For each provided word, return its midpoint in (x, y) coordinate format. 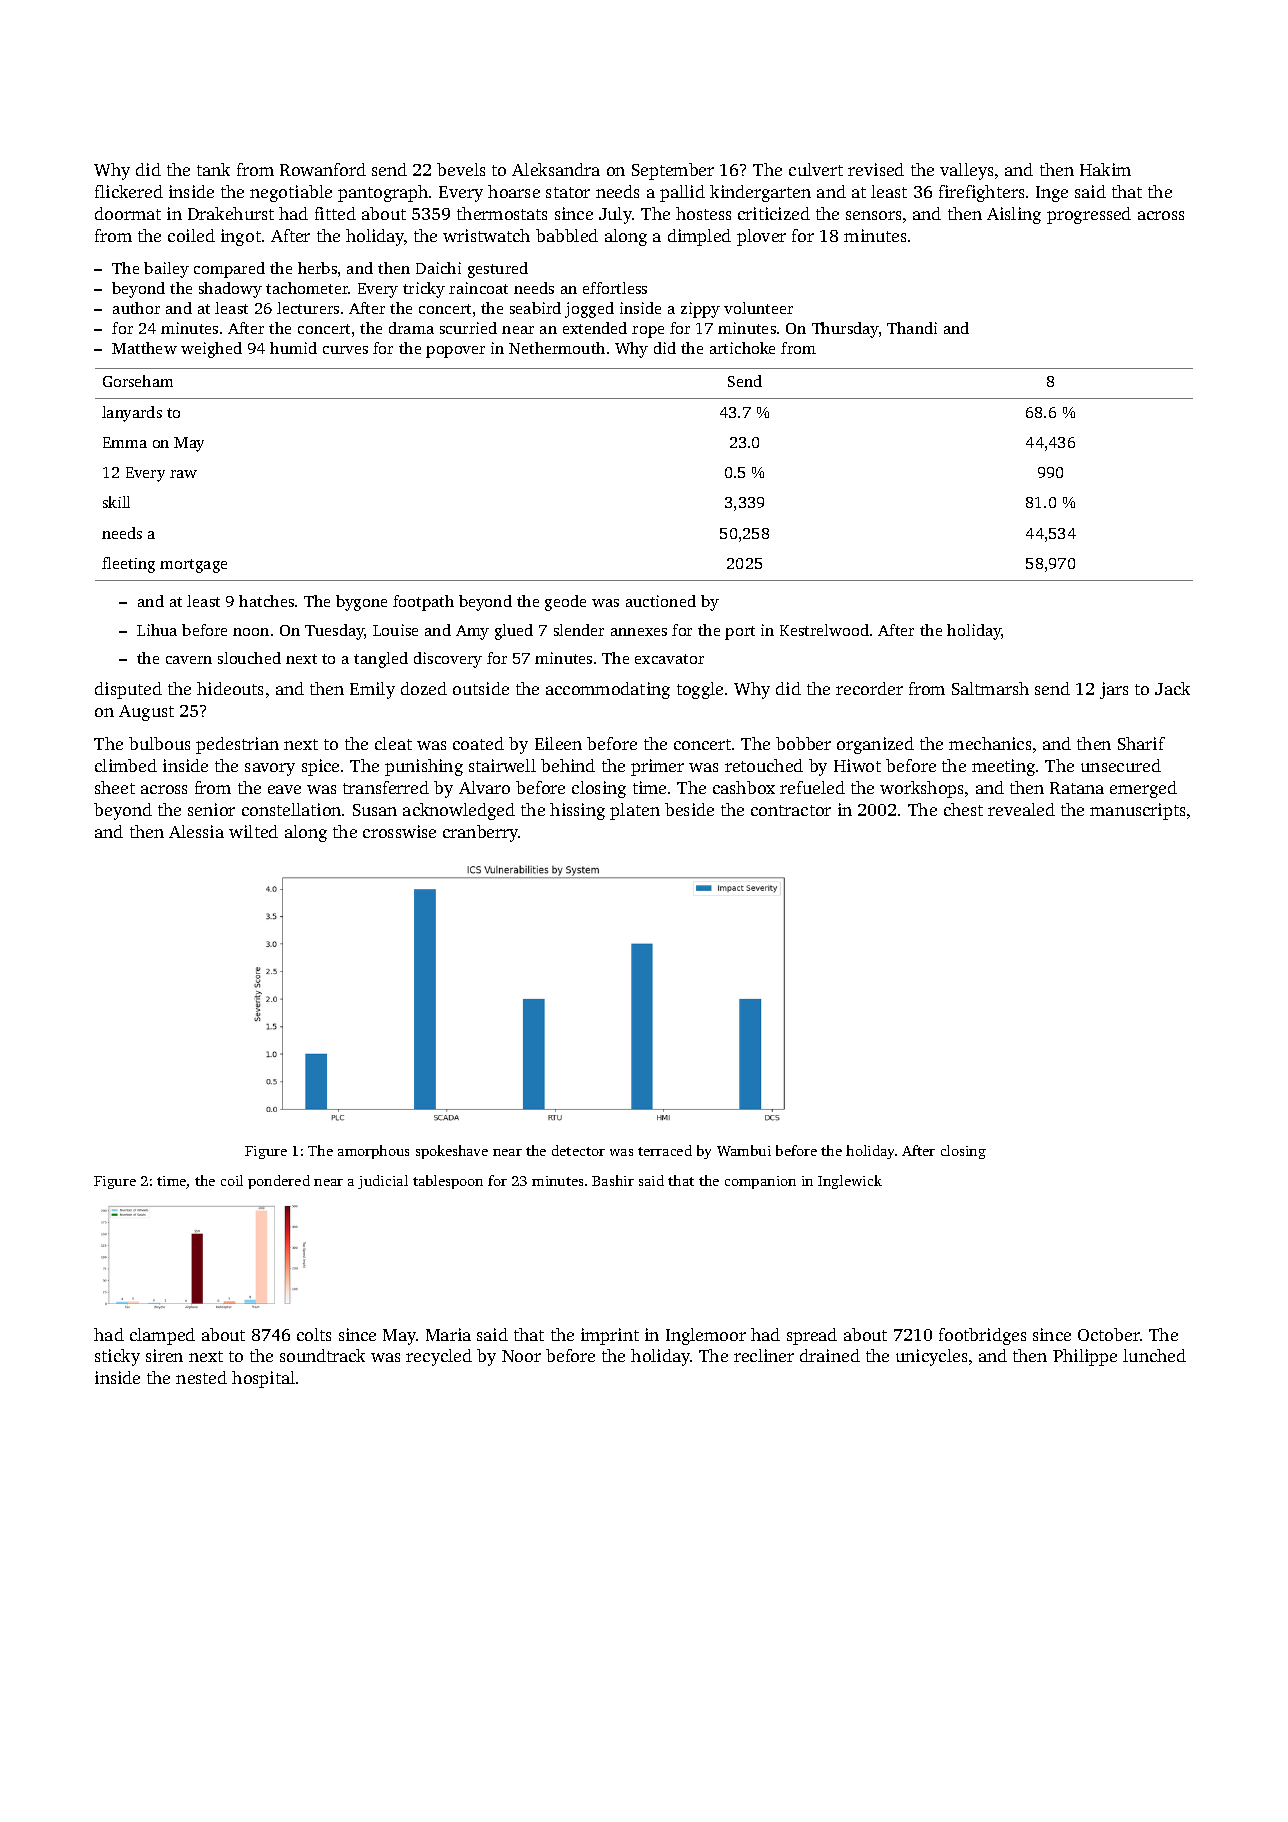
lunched (1154, 1355)
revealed (1021, 809)
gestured (498, 270)
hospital (263, 1379)
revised (876, 169)
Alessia (196, 831)
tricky (424, 290)
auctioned (661, 601)
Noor (521, 1356)
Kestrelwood (824, 630)
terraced (665, 1150)
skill (116, 502)
